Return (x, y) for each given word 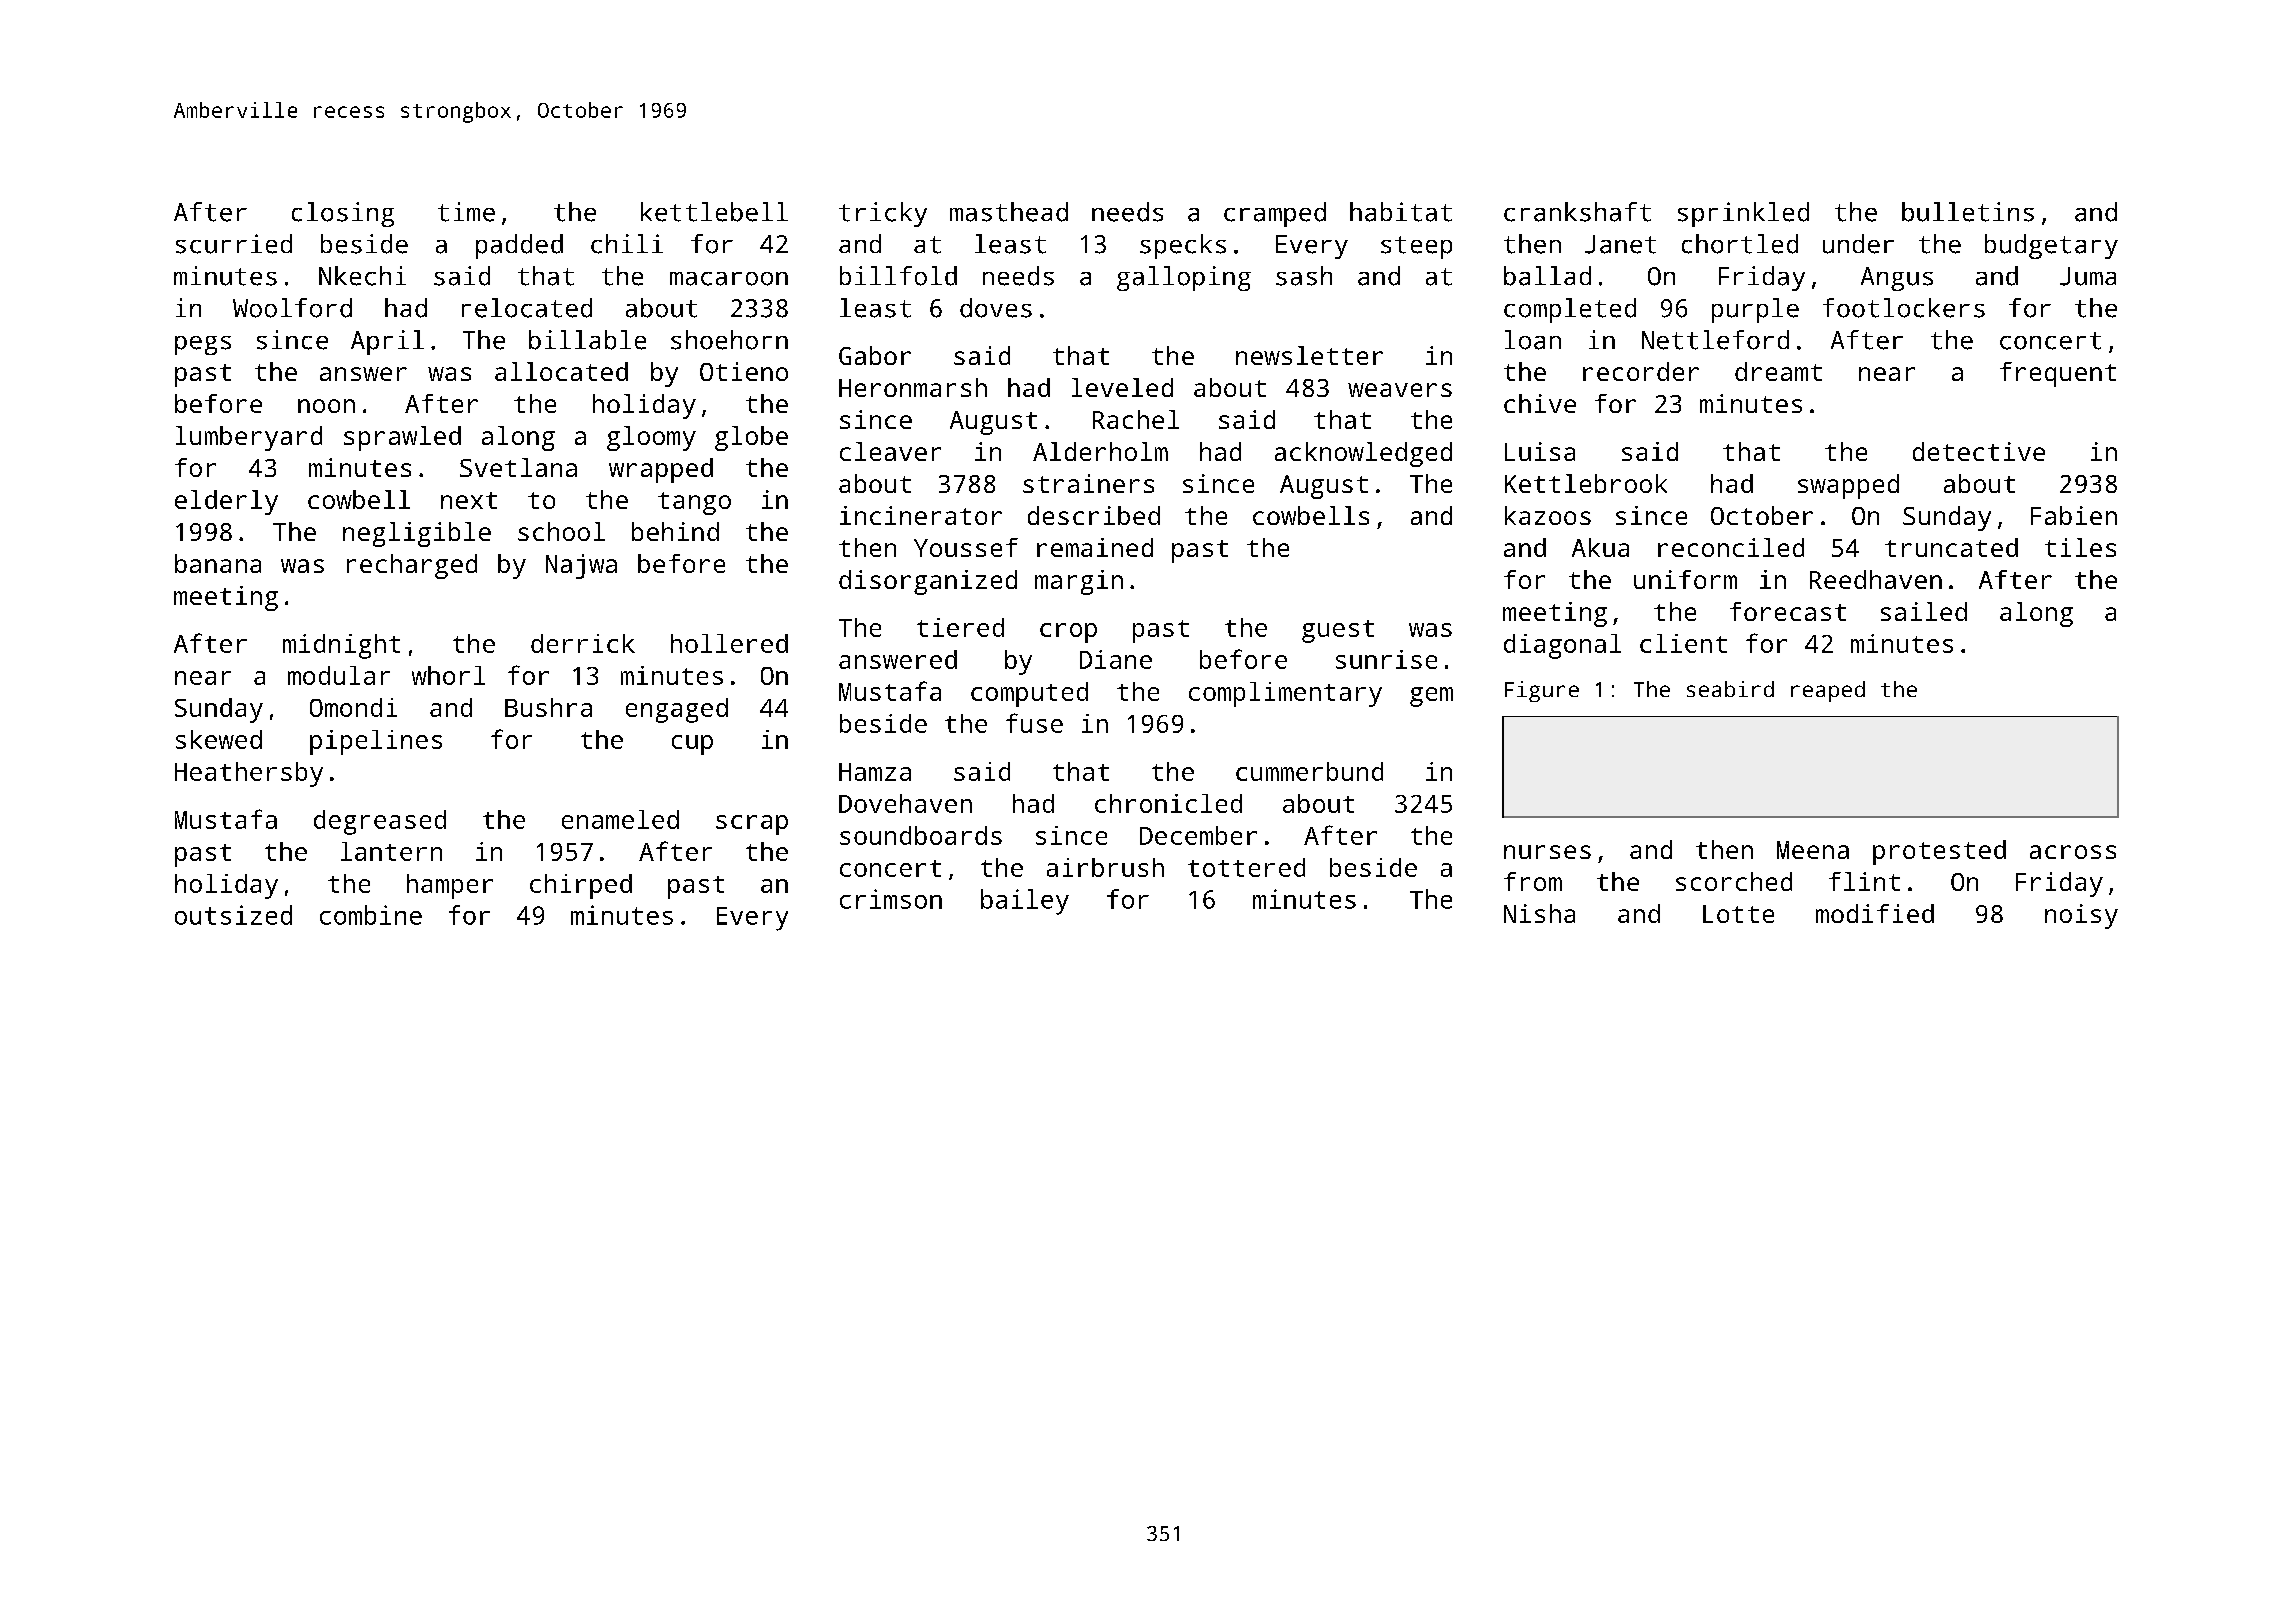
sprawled (402, 438)
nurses (1547, 852)
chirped (581, 886)
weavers (1400, 390)
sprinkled (1743, 214)
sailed (1924, 611)
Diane (1116, 659)
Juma (2088, 276)
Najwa (581, 566)
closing (343, 214)
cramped (1275, 214)
